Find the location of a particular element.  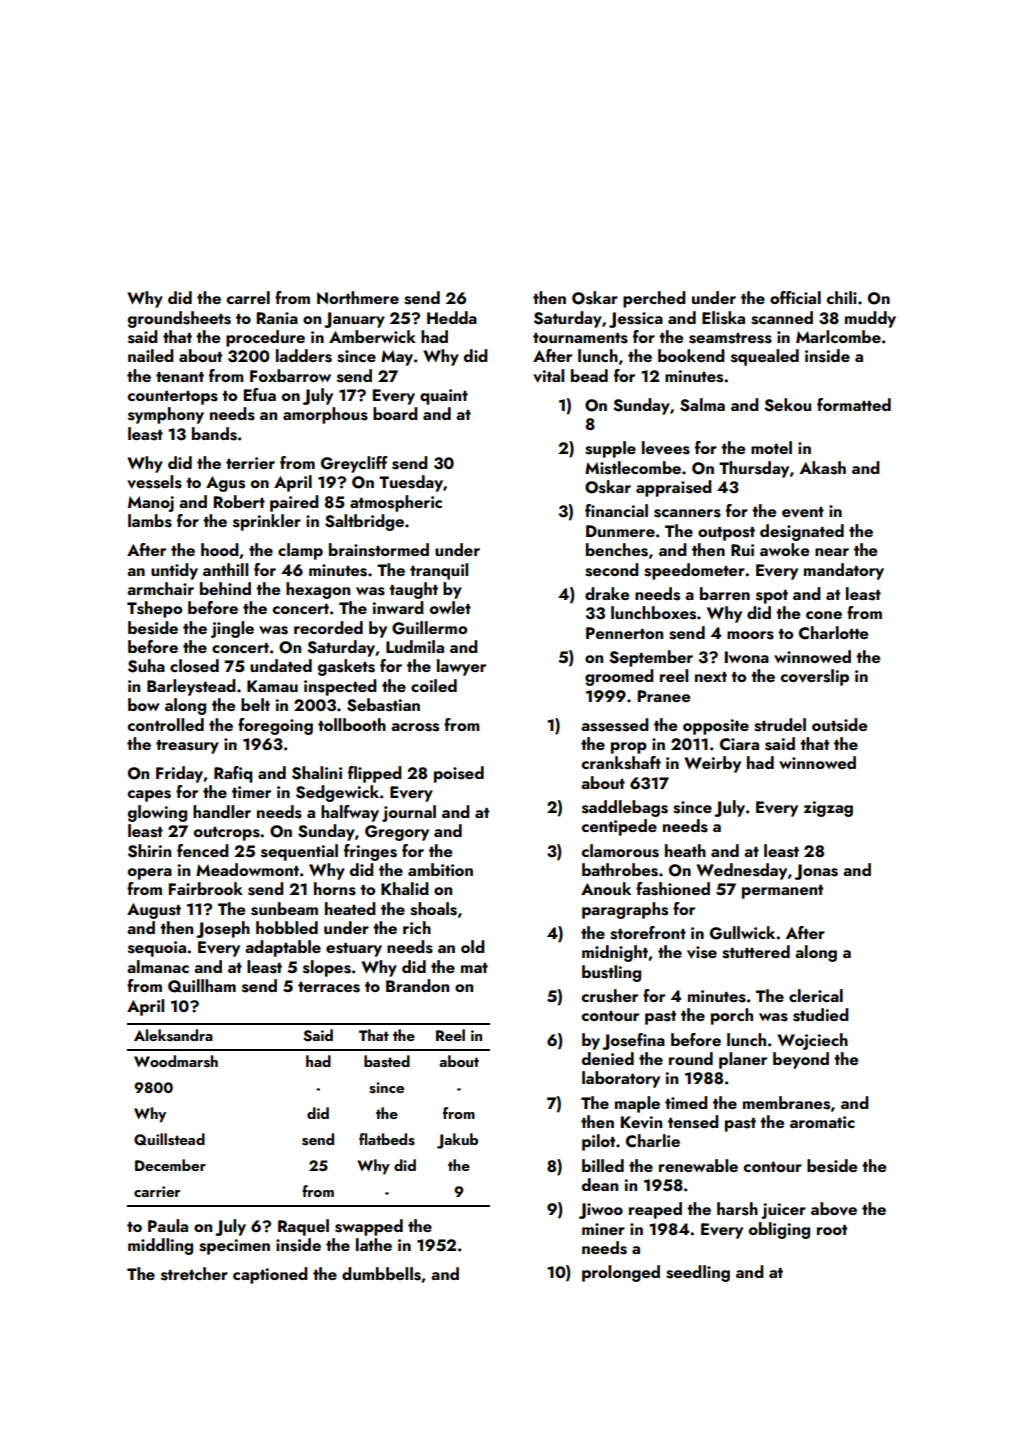

captioned is located at coordinates (270, 1275).
